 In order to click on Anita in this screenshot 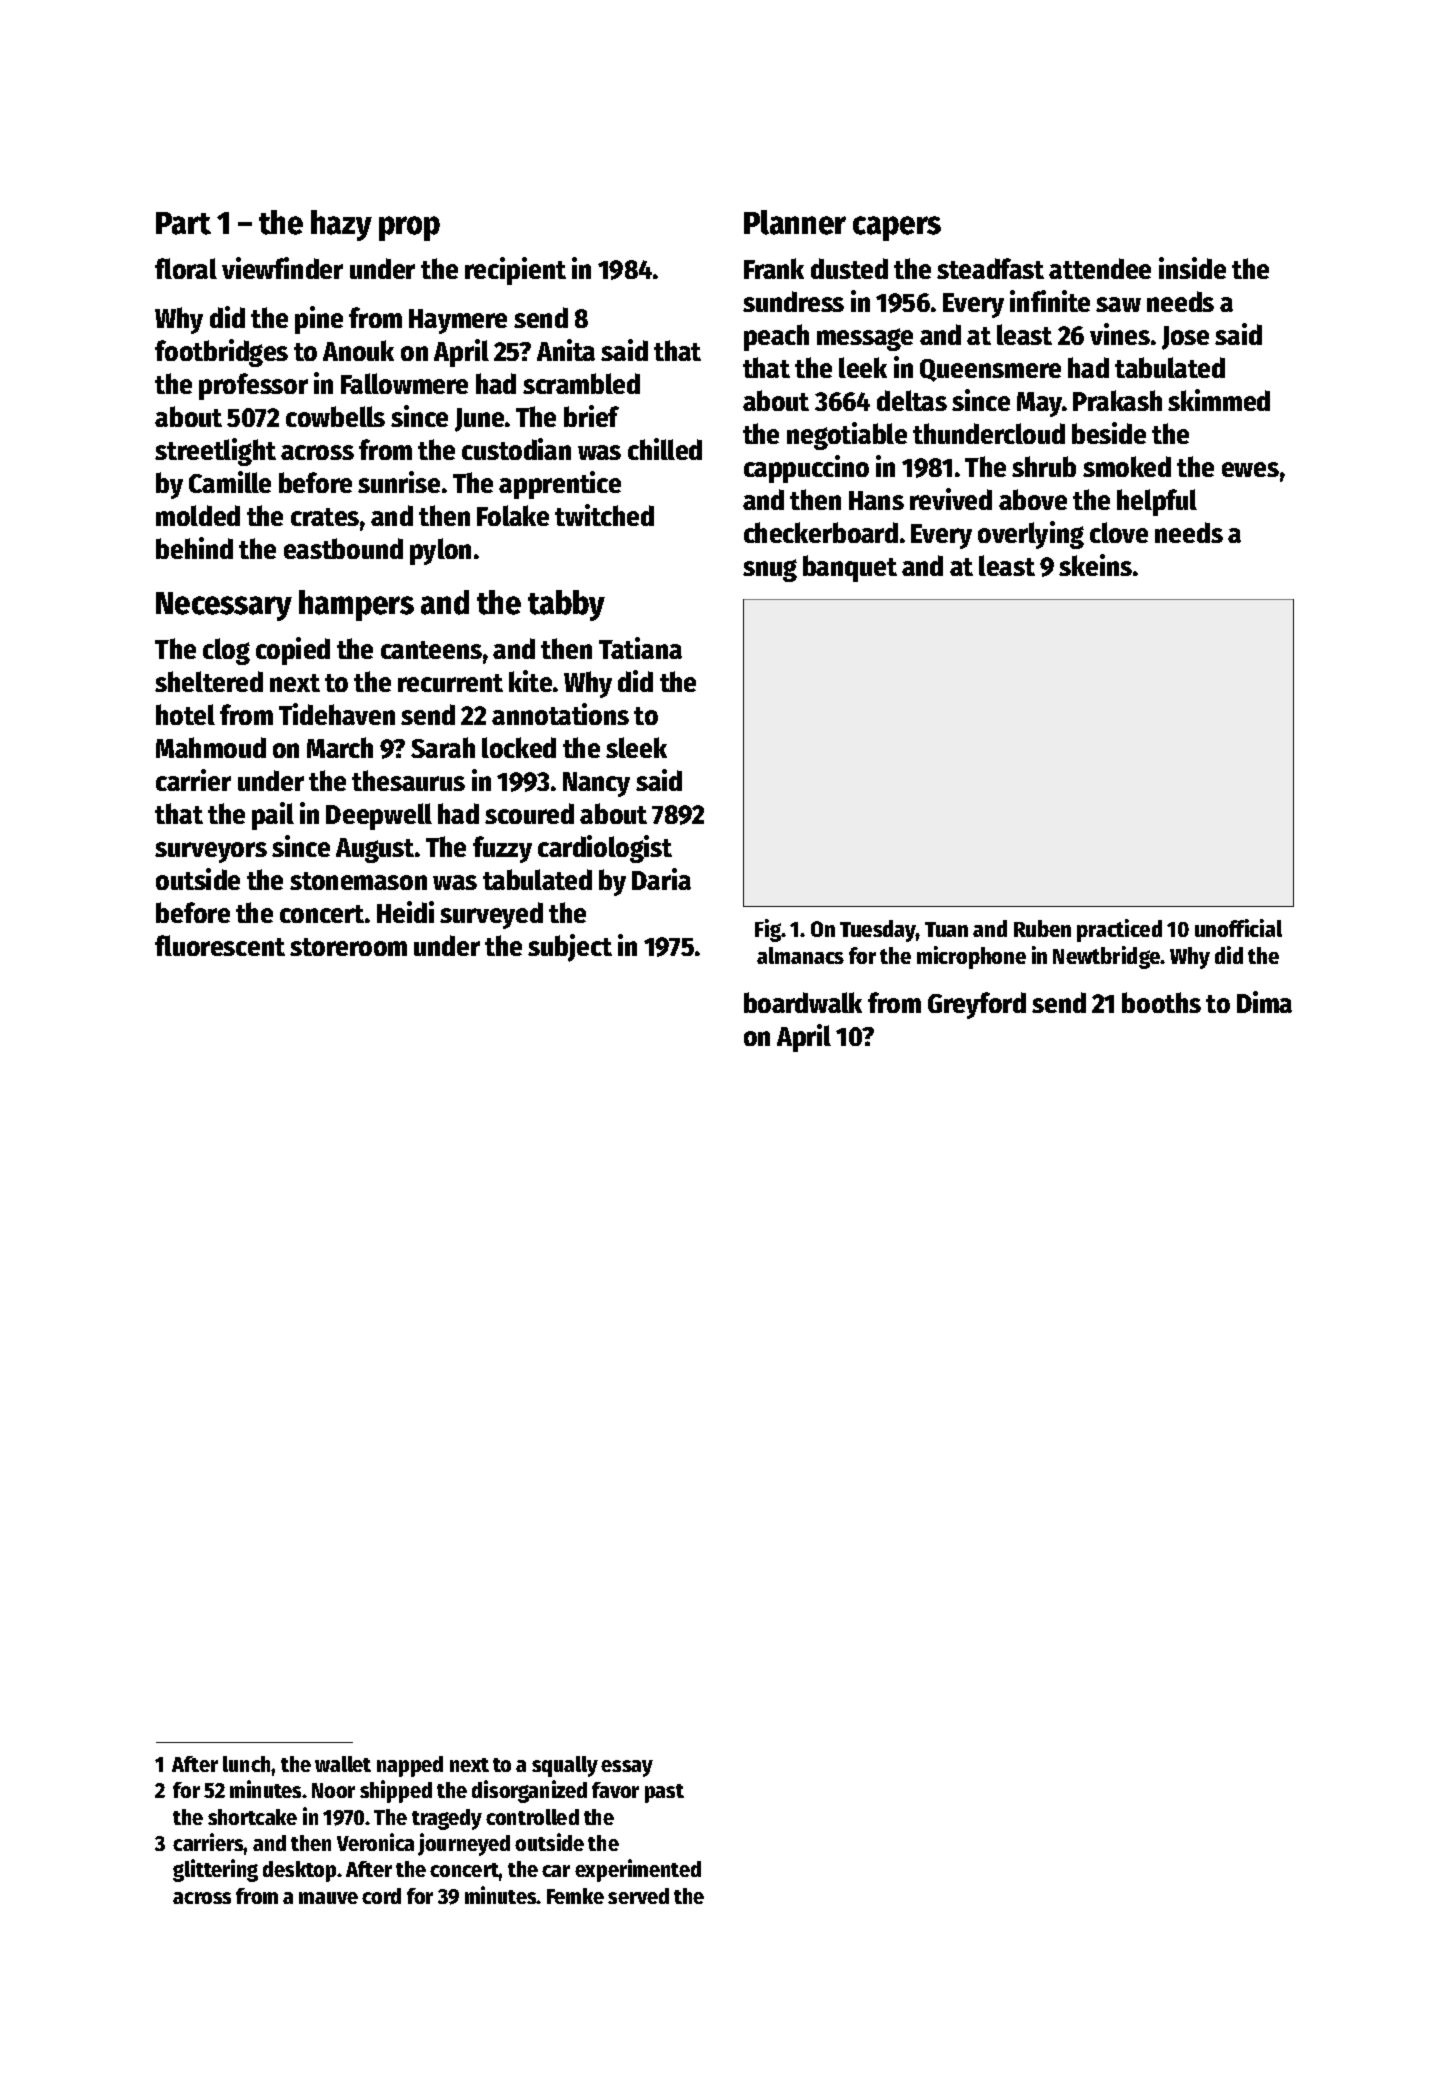, I will do `click(566, 350)`.
